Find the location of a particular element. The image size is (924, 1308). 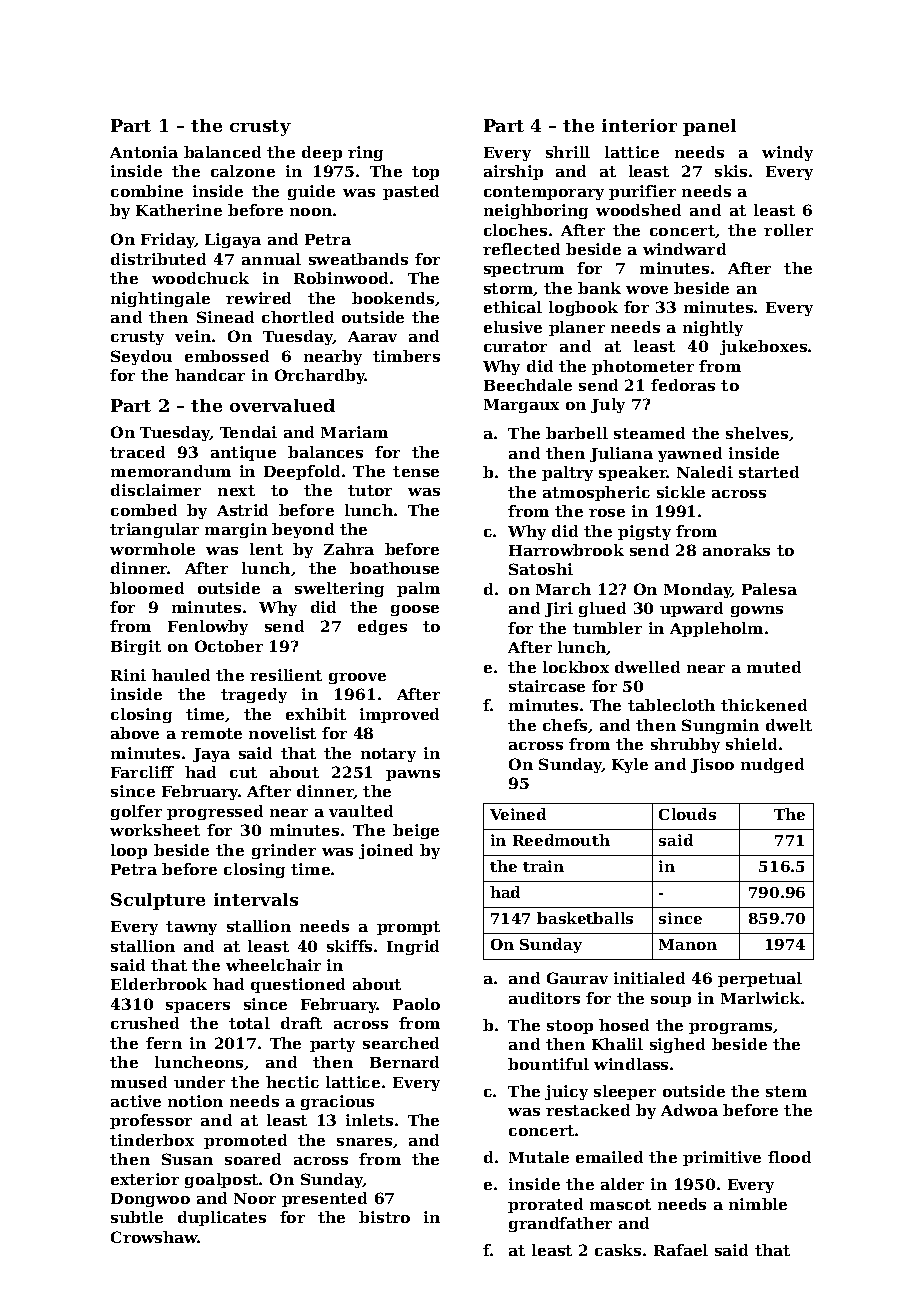

Elderbrook is located at coordinates (159, 984).
